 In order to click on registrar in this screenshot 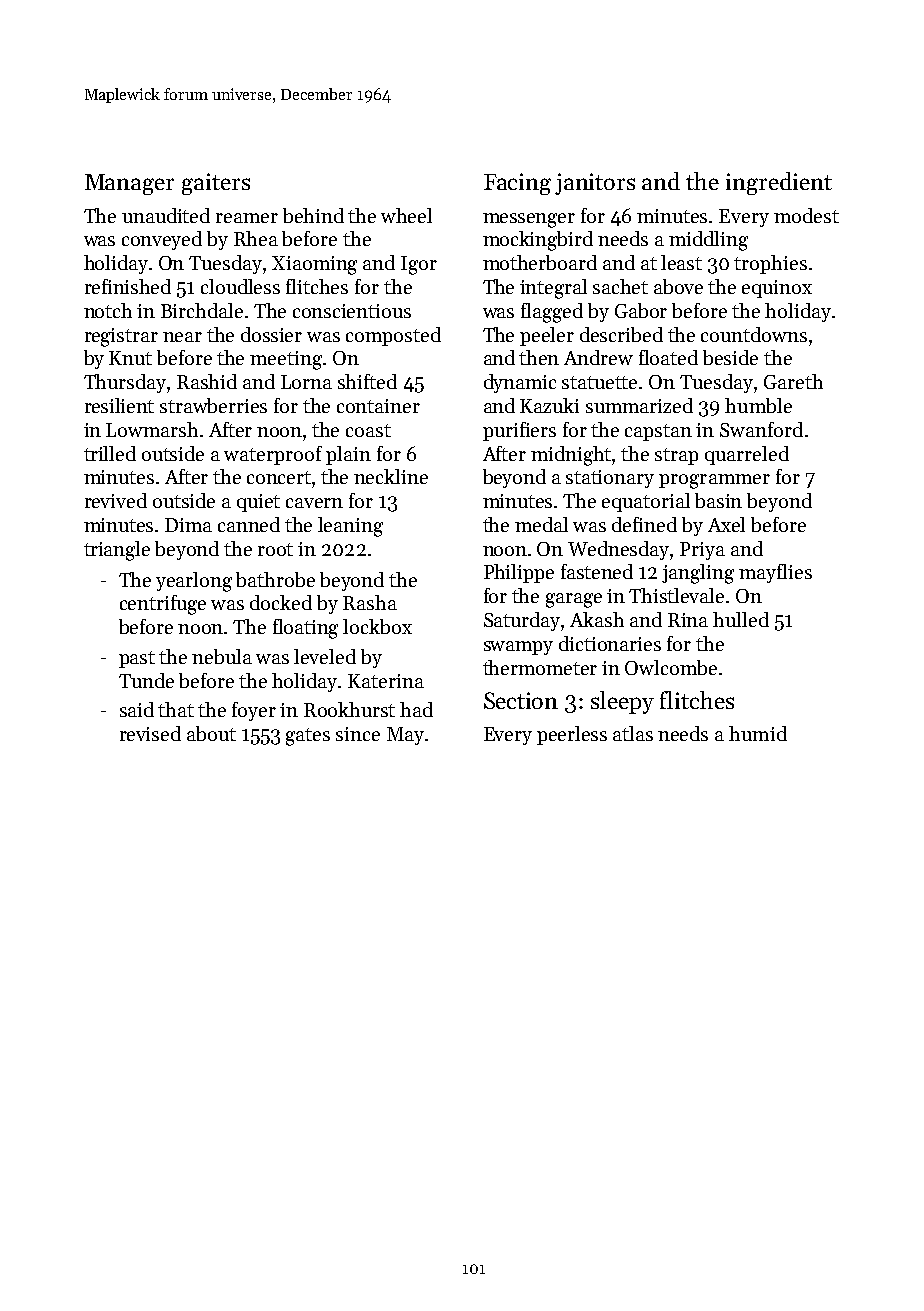, I will do `click(121, 337)`.
